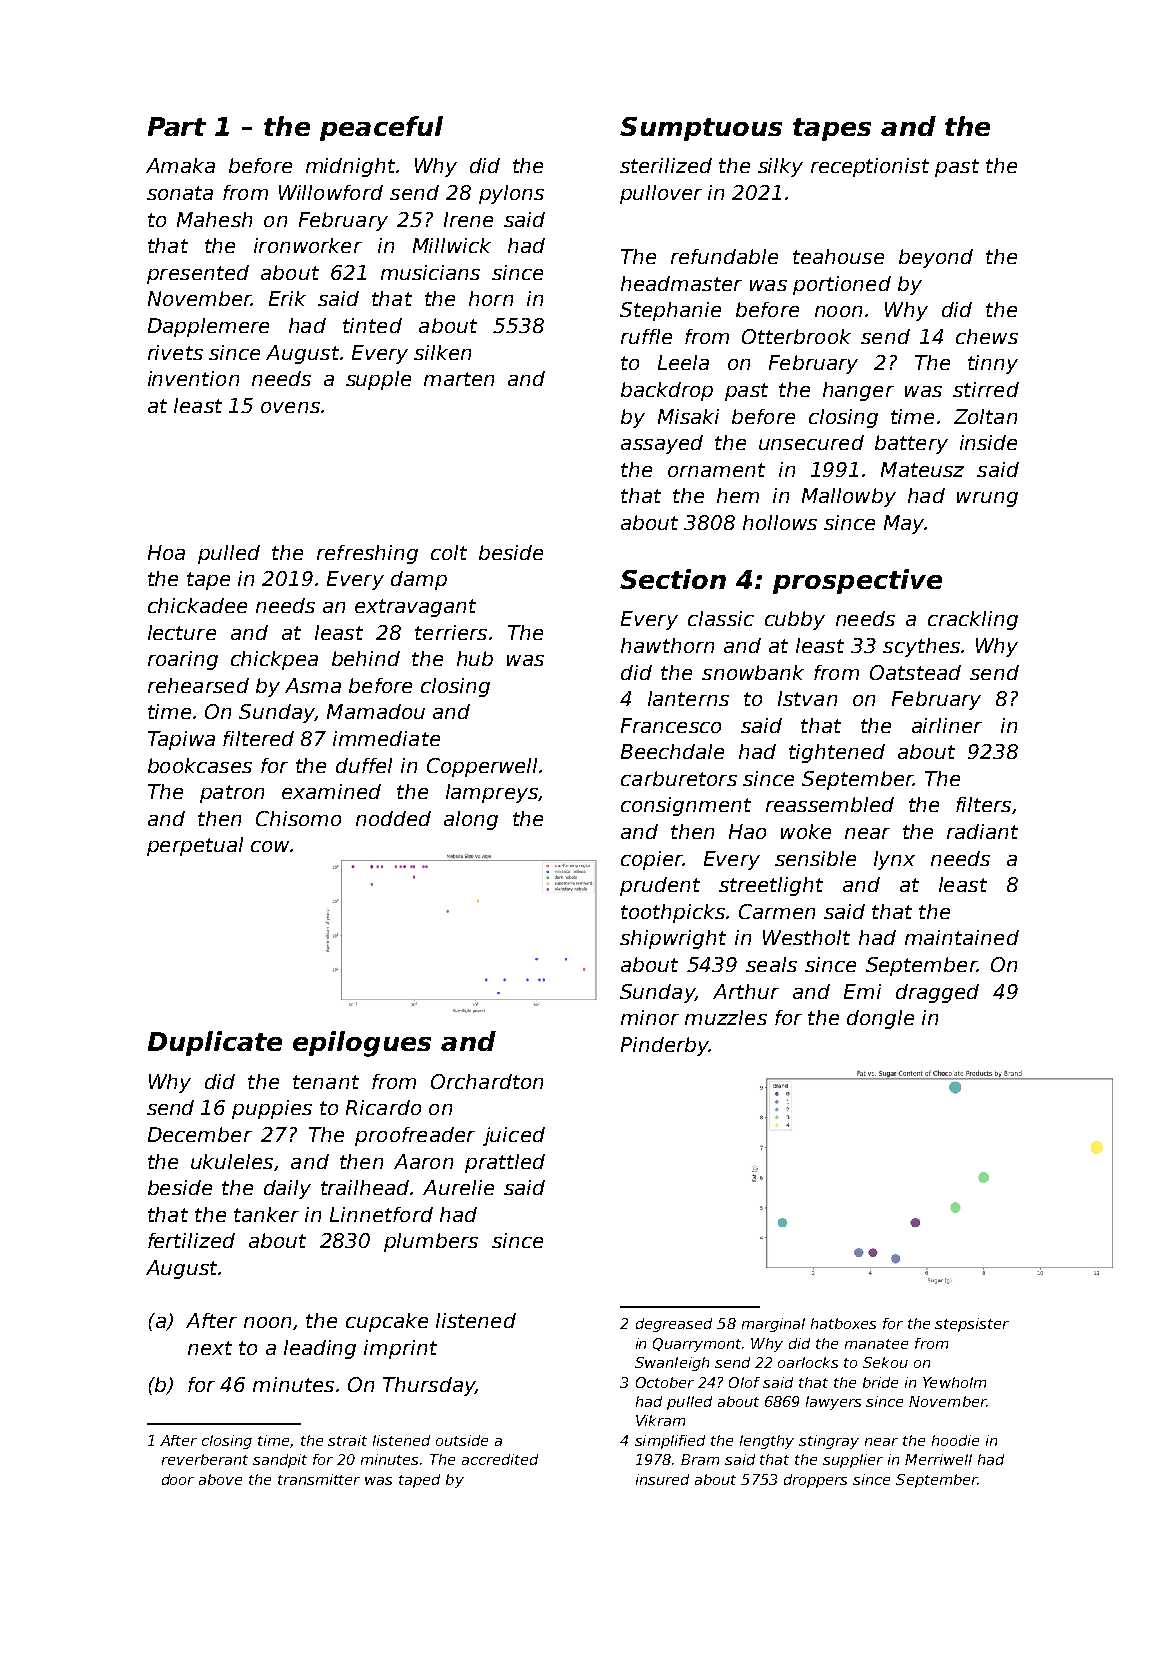  Describe the element at coordinates (660, 886) in the screenshot. I see `prudent` at that location.
